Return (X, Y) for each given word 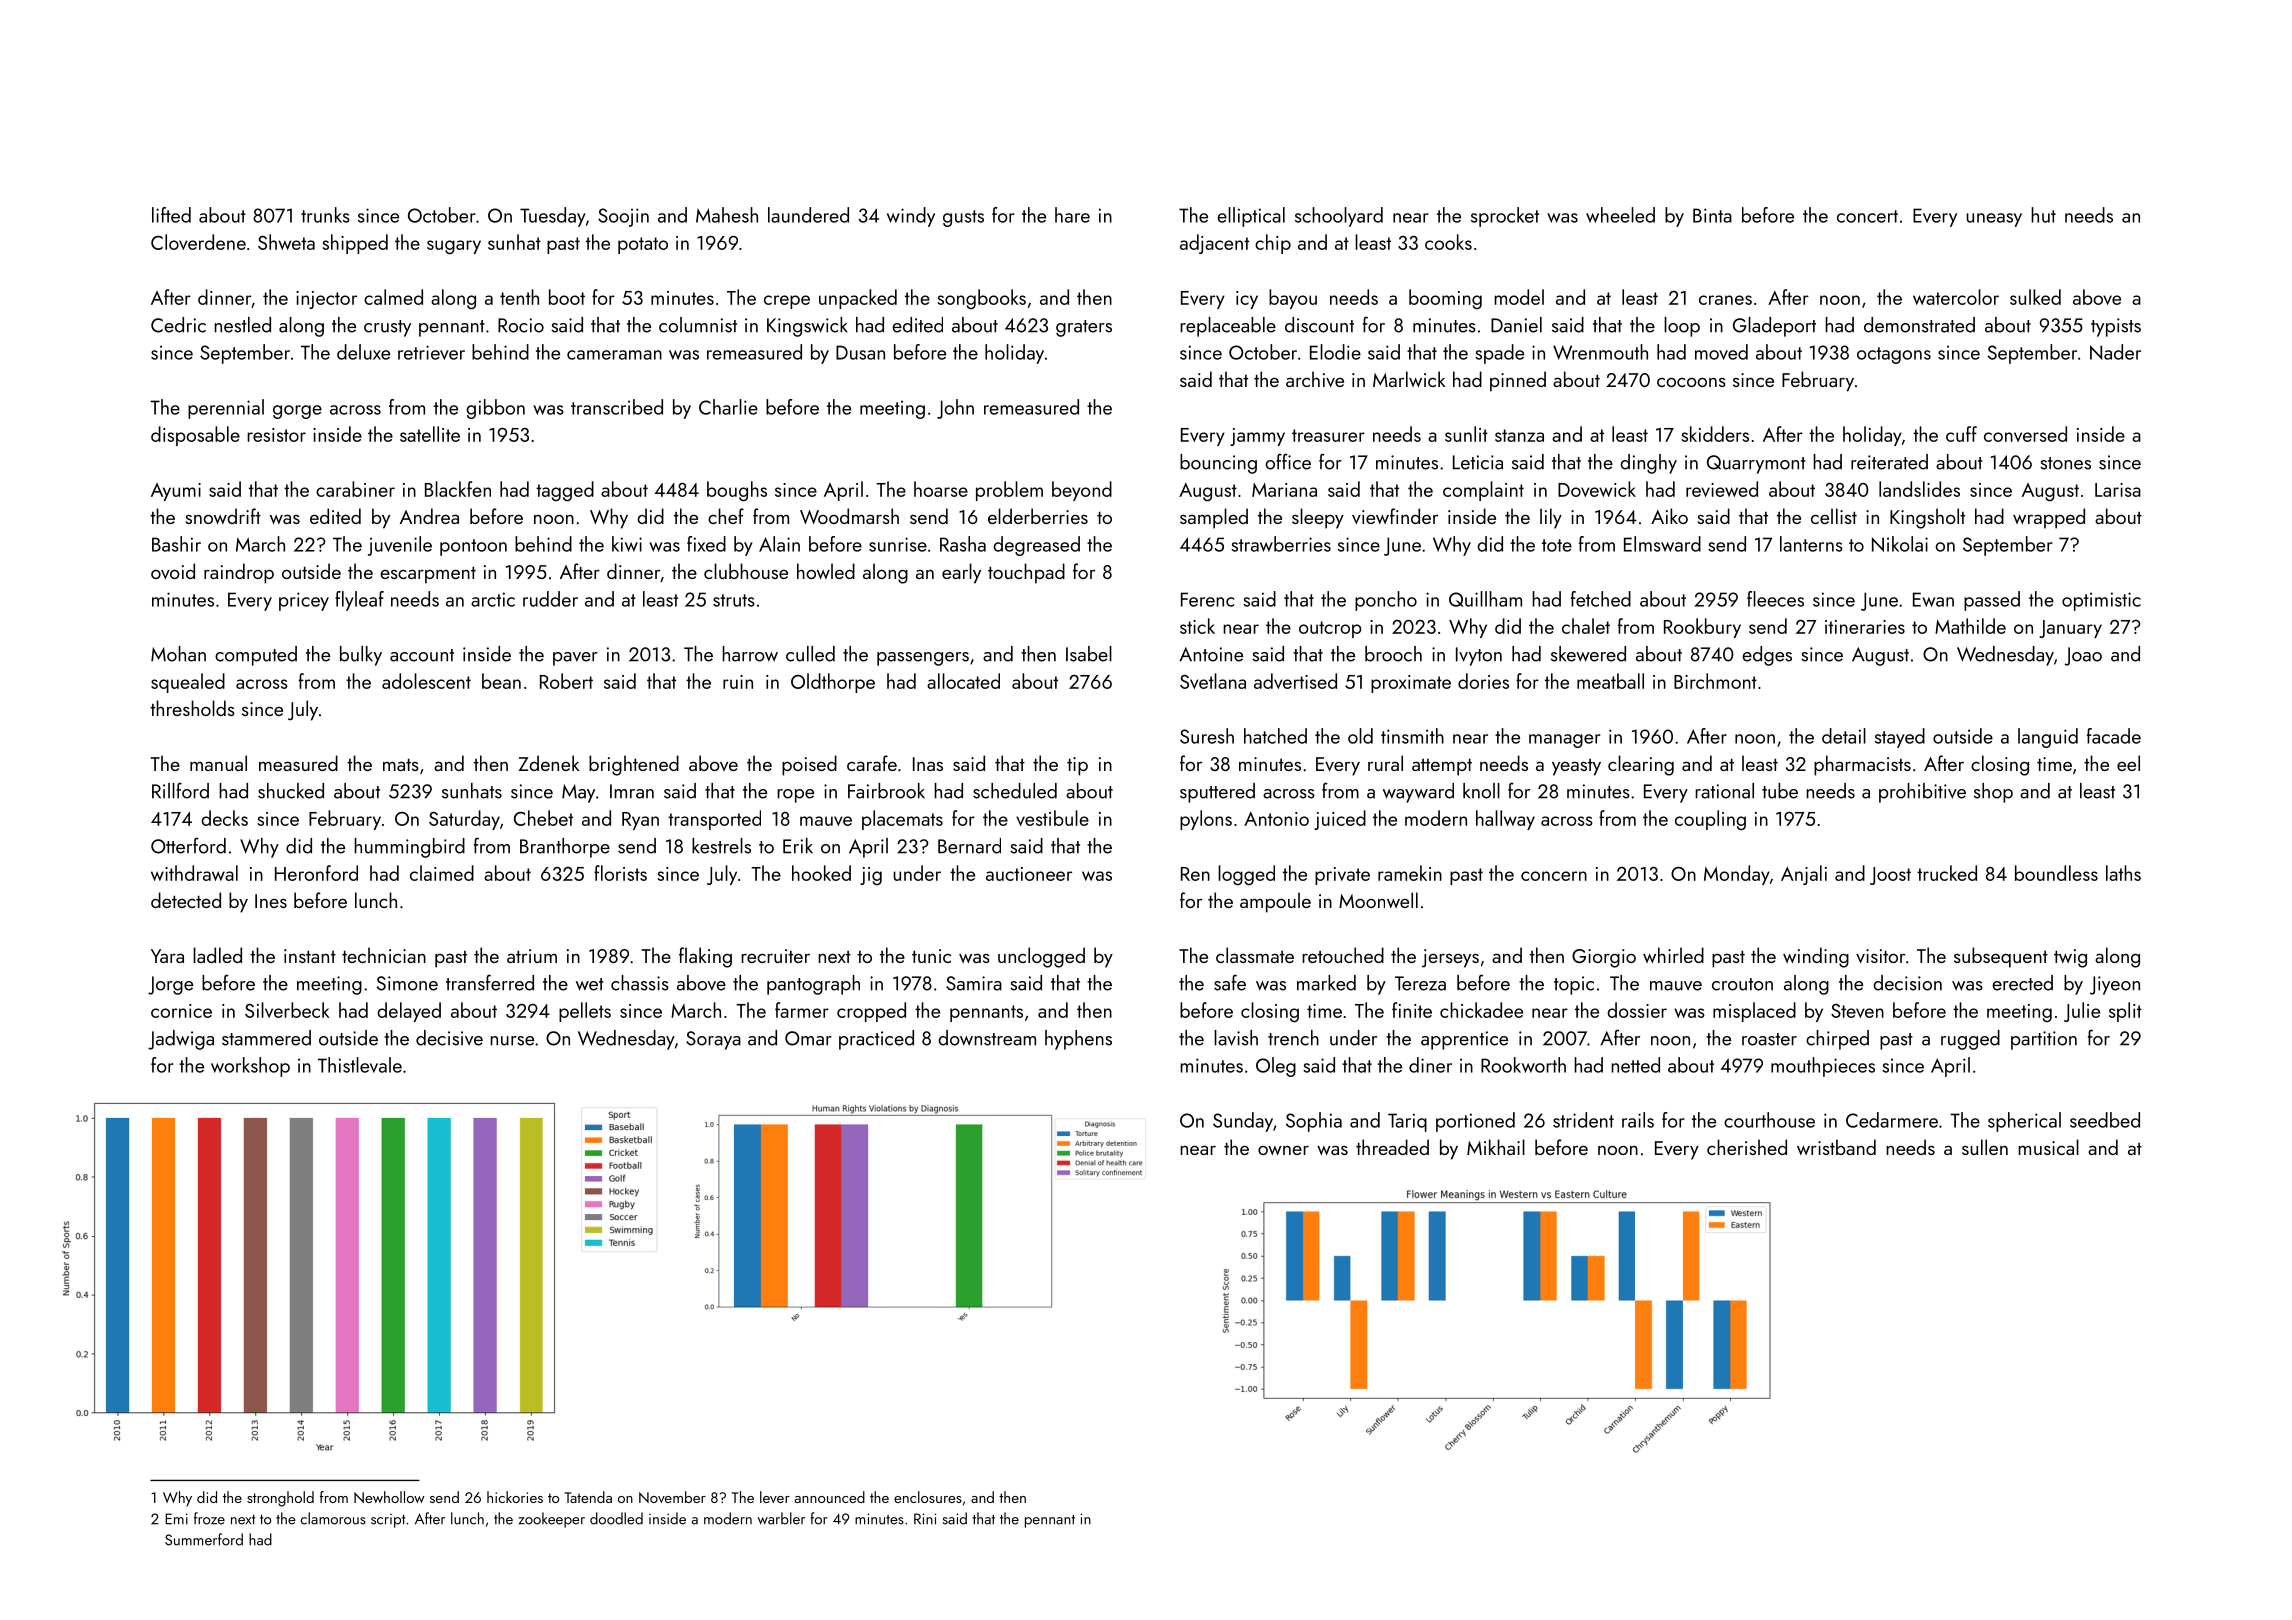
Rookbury (1702, 628)
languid (2048, 738)
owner (1283, 1150)
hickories (515, 1497)
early (961, 573)
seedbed (2105, 1120)
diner (1430, 1065)
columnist (698, 325)
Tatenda (588, 1497)
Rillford (180, 790)
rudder (550, 599)
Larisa (2118, 490)
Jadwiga (181, 1040)
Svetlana (1213, 681)
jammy (1257, 437)
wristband (1836, 1147)
